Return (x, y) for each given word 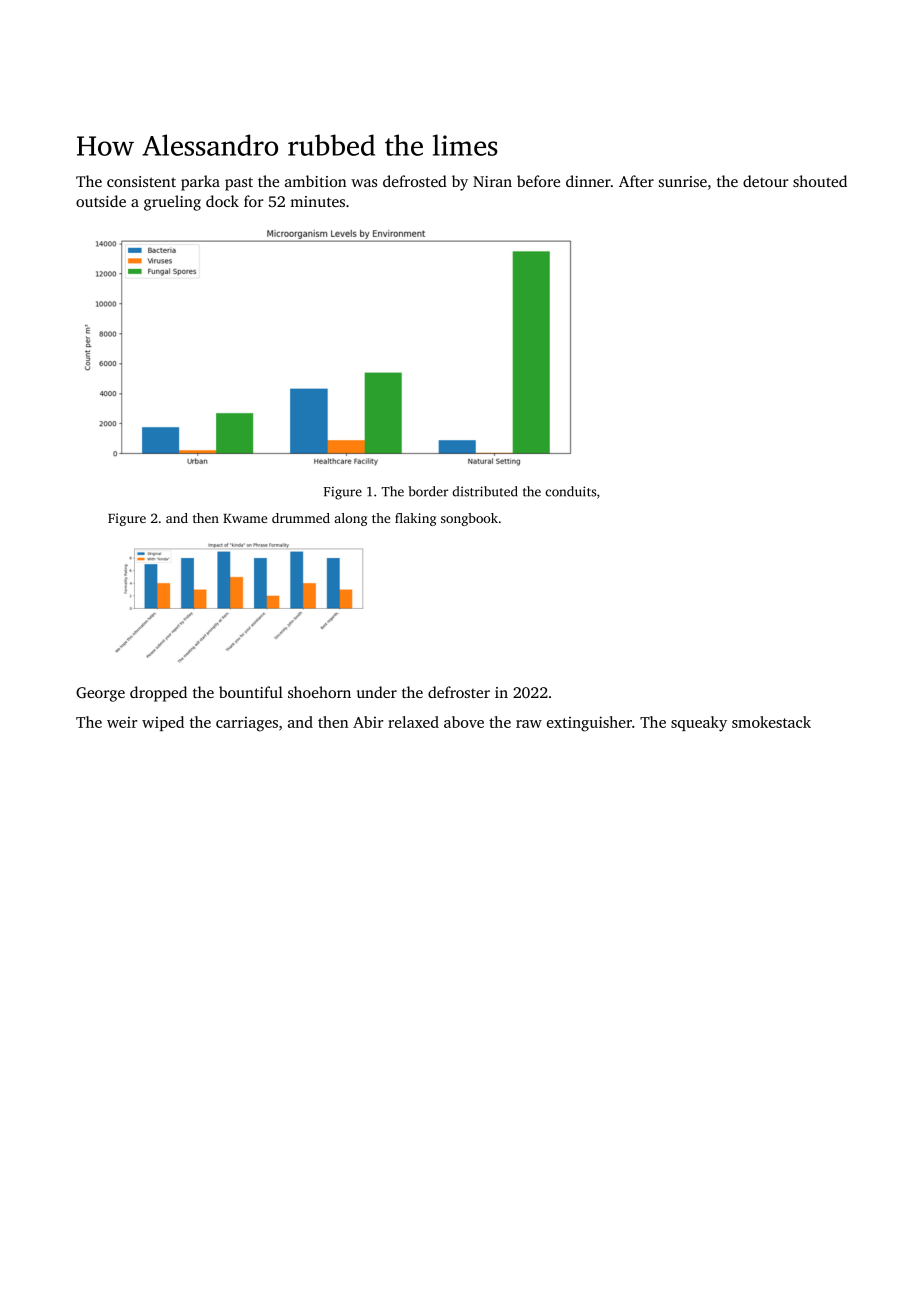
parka (200, 183)
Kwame (245, 518)
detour (765, 181)
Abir (368, 722)
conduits (571, 491)
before (538, 181)
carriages (247, 724)
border (428, 491)
